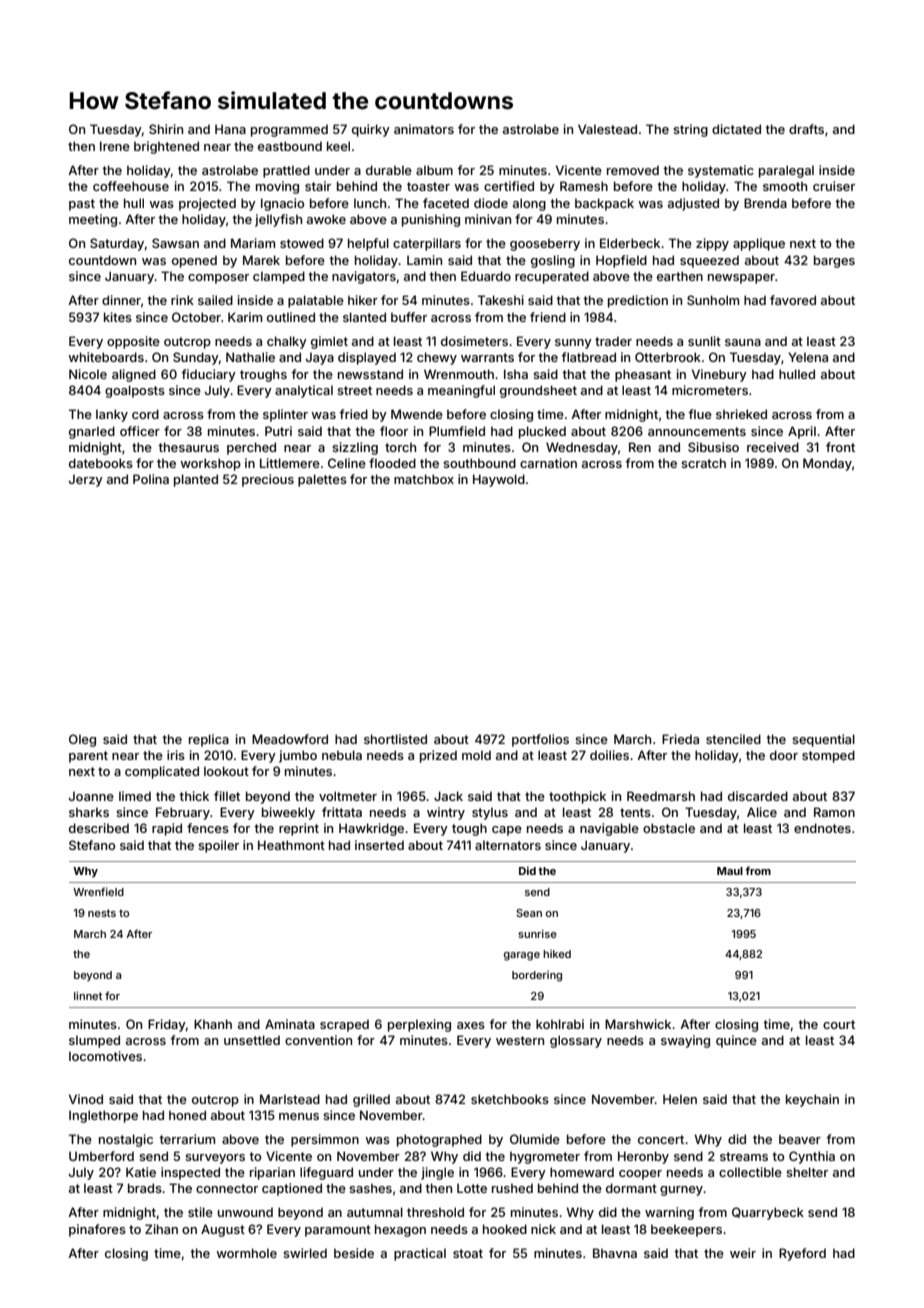  I want to click on adjusted, so click(693, 204).
